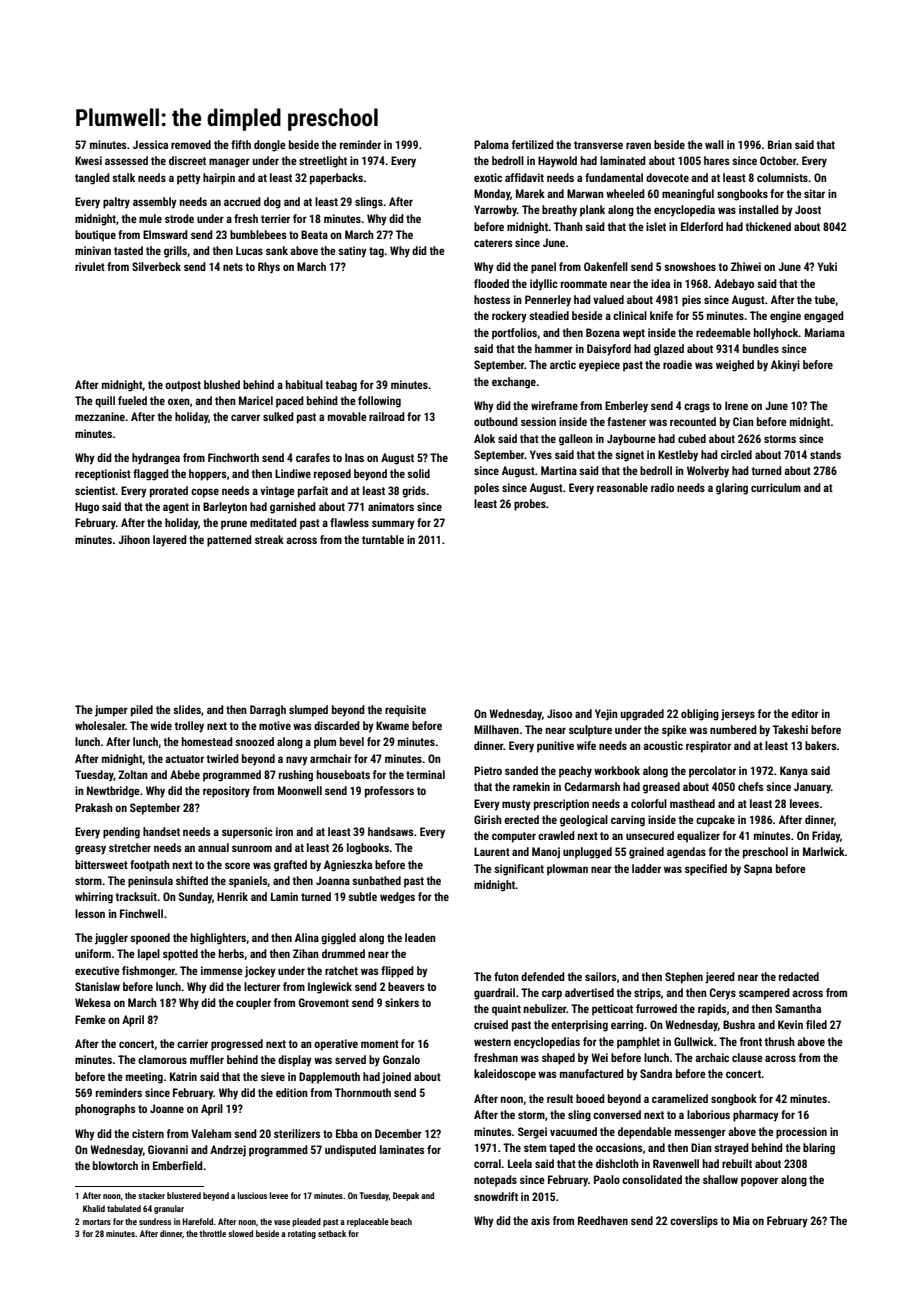 The width and height of the image is (924, 1308). Describe the element at coordinates (814, 193) in the image. I see `sitar` at that location.
